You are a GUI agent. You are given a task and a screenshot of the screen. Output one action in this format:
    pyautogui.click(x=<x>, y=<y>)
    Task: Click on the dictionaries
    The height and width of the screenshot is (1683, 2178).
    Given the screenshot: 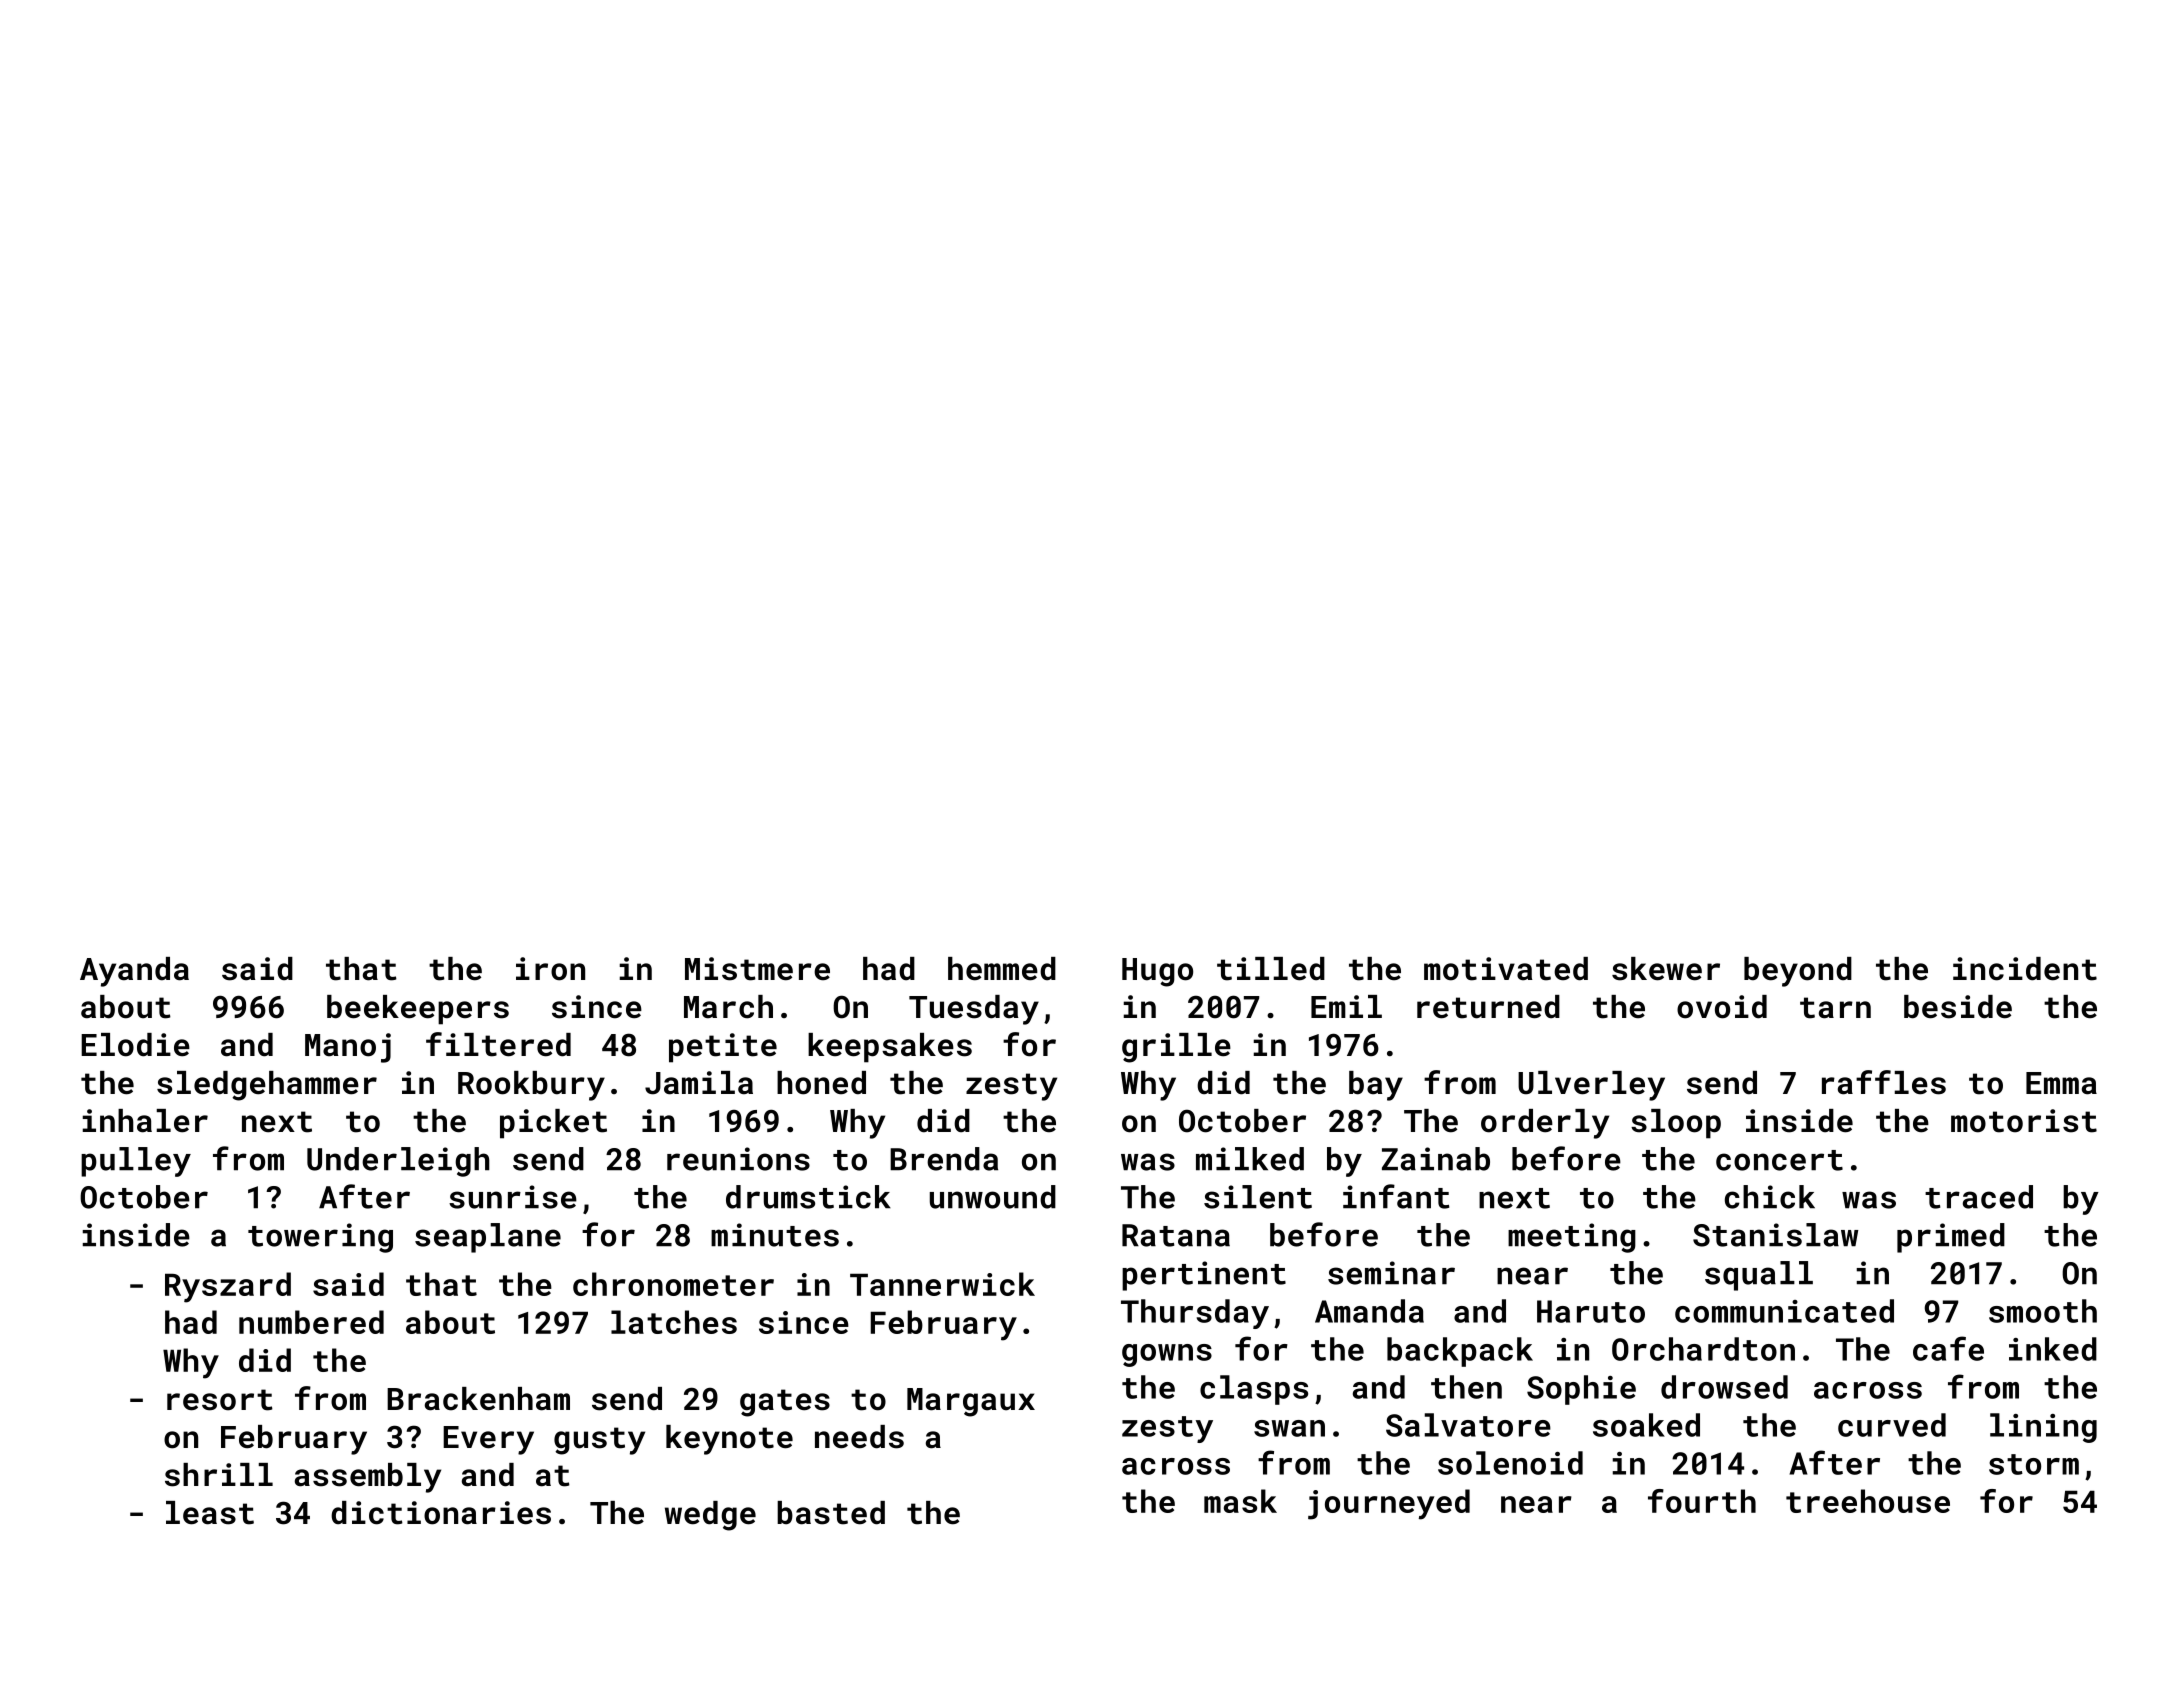 What is the action you would take?
    pyautogui.click(x=441, y=1513)
